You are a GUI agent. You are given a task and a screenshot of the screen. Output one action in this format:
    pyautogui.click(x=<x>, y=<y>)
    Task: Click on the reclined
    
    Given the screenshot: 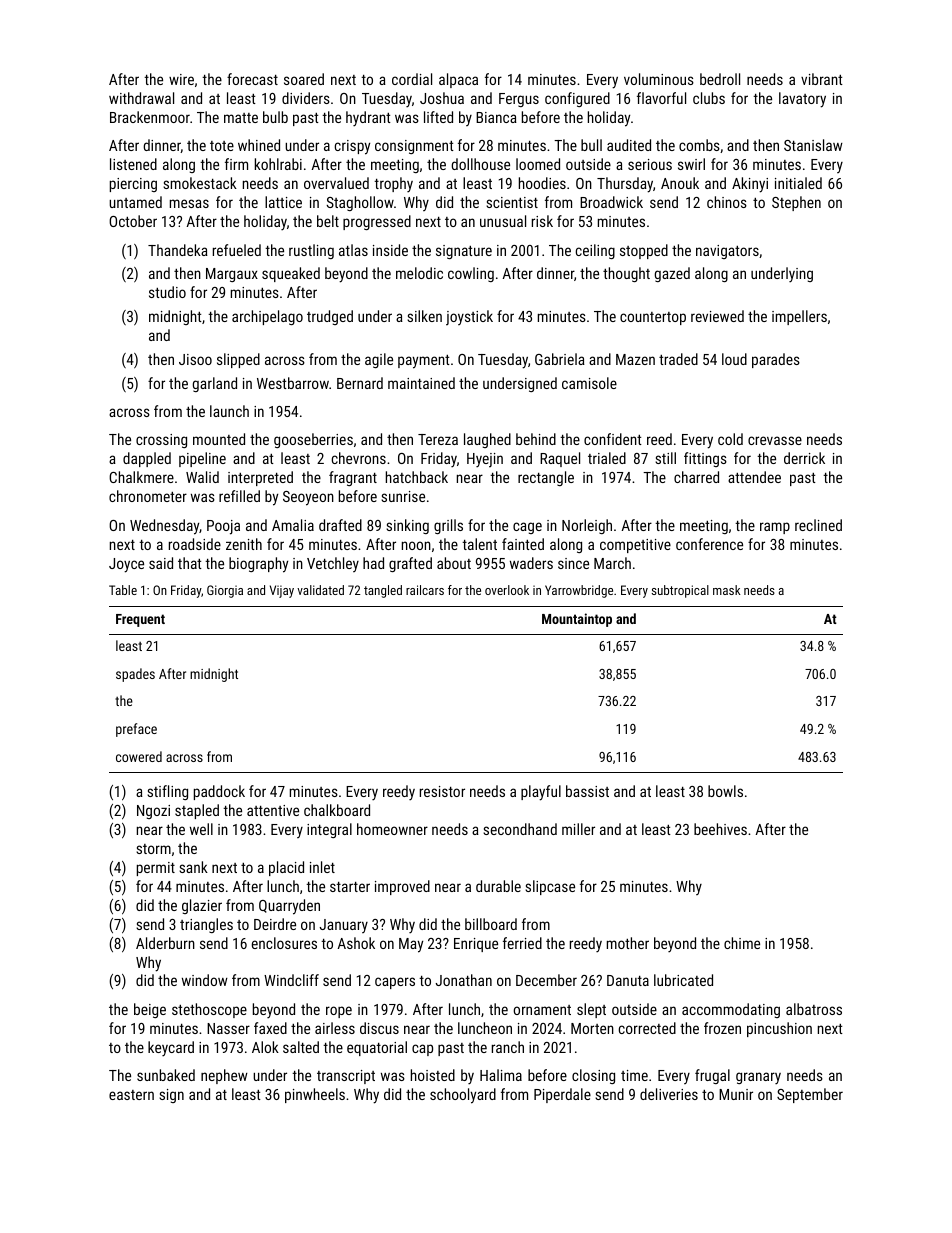 What is the action you would take?
    pyautogui.click(x=818, y=525)
